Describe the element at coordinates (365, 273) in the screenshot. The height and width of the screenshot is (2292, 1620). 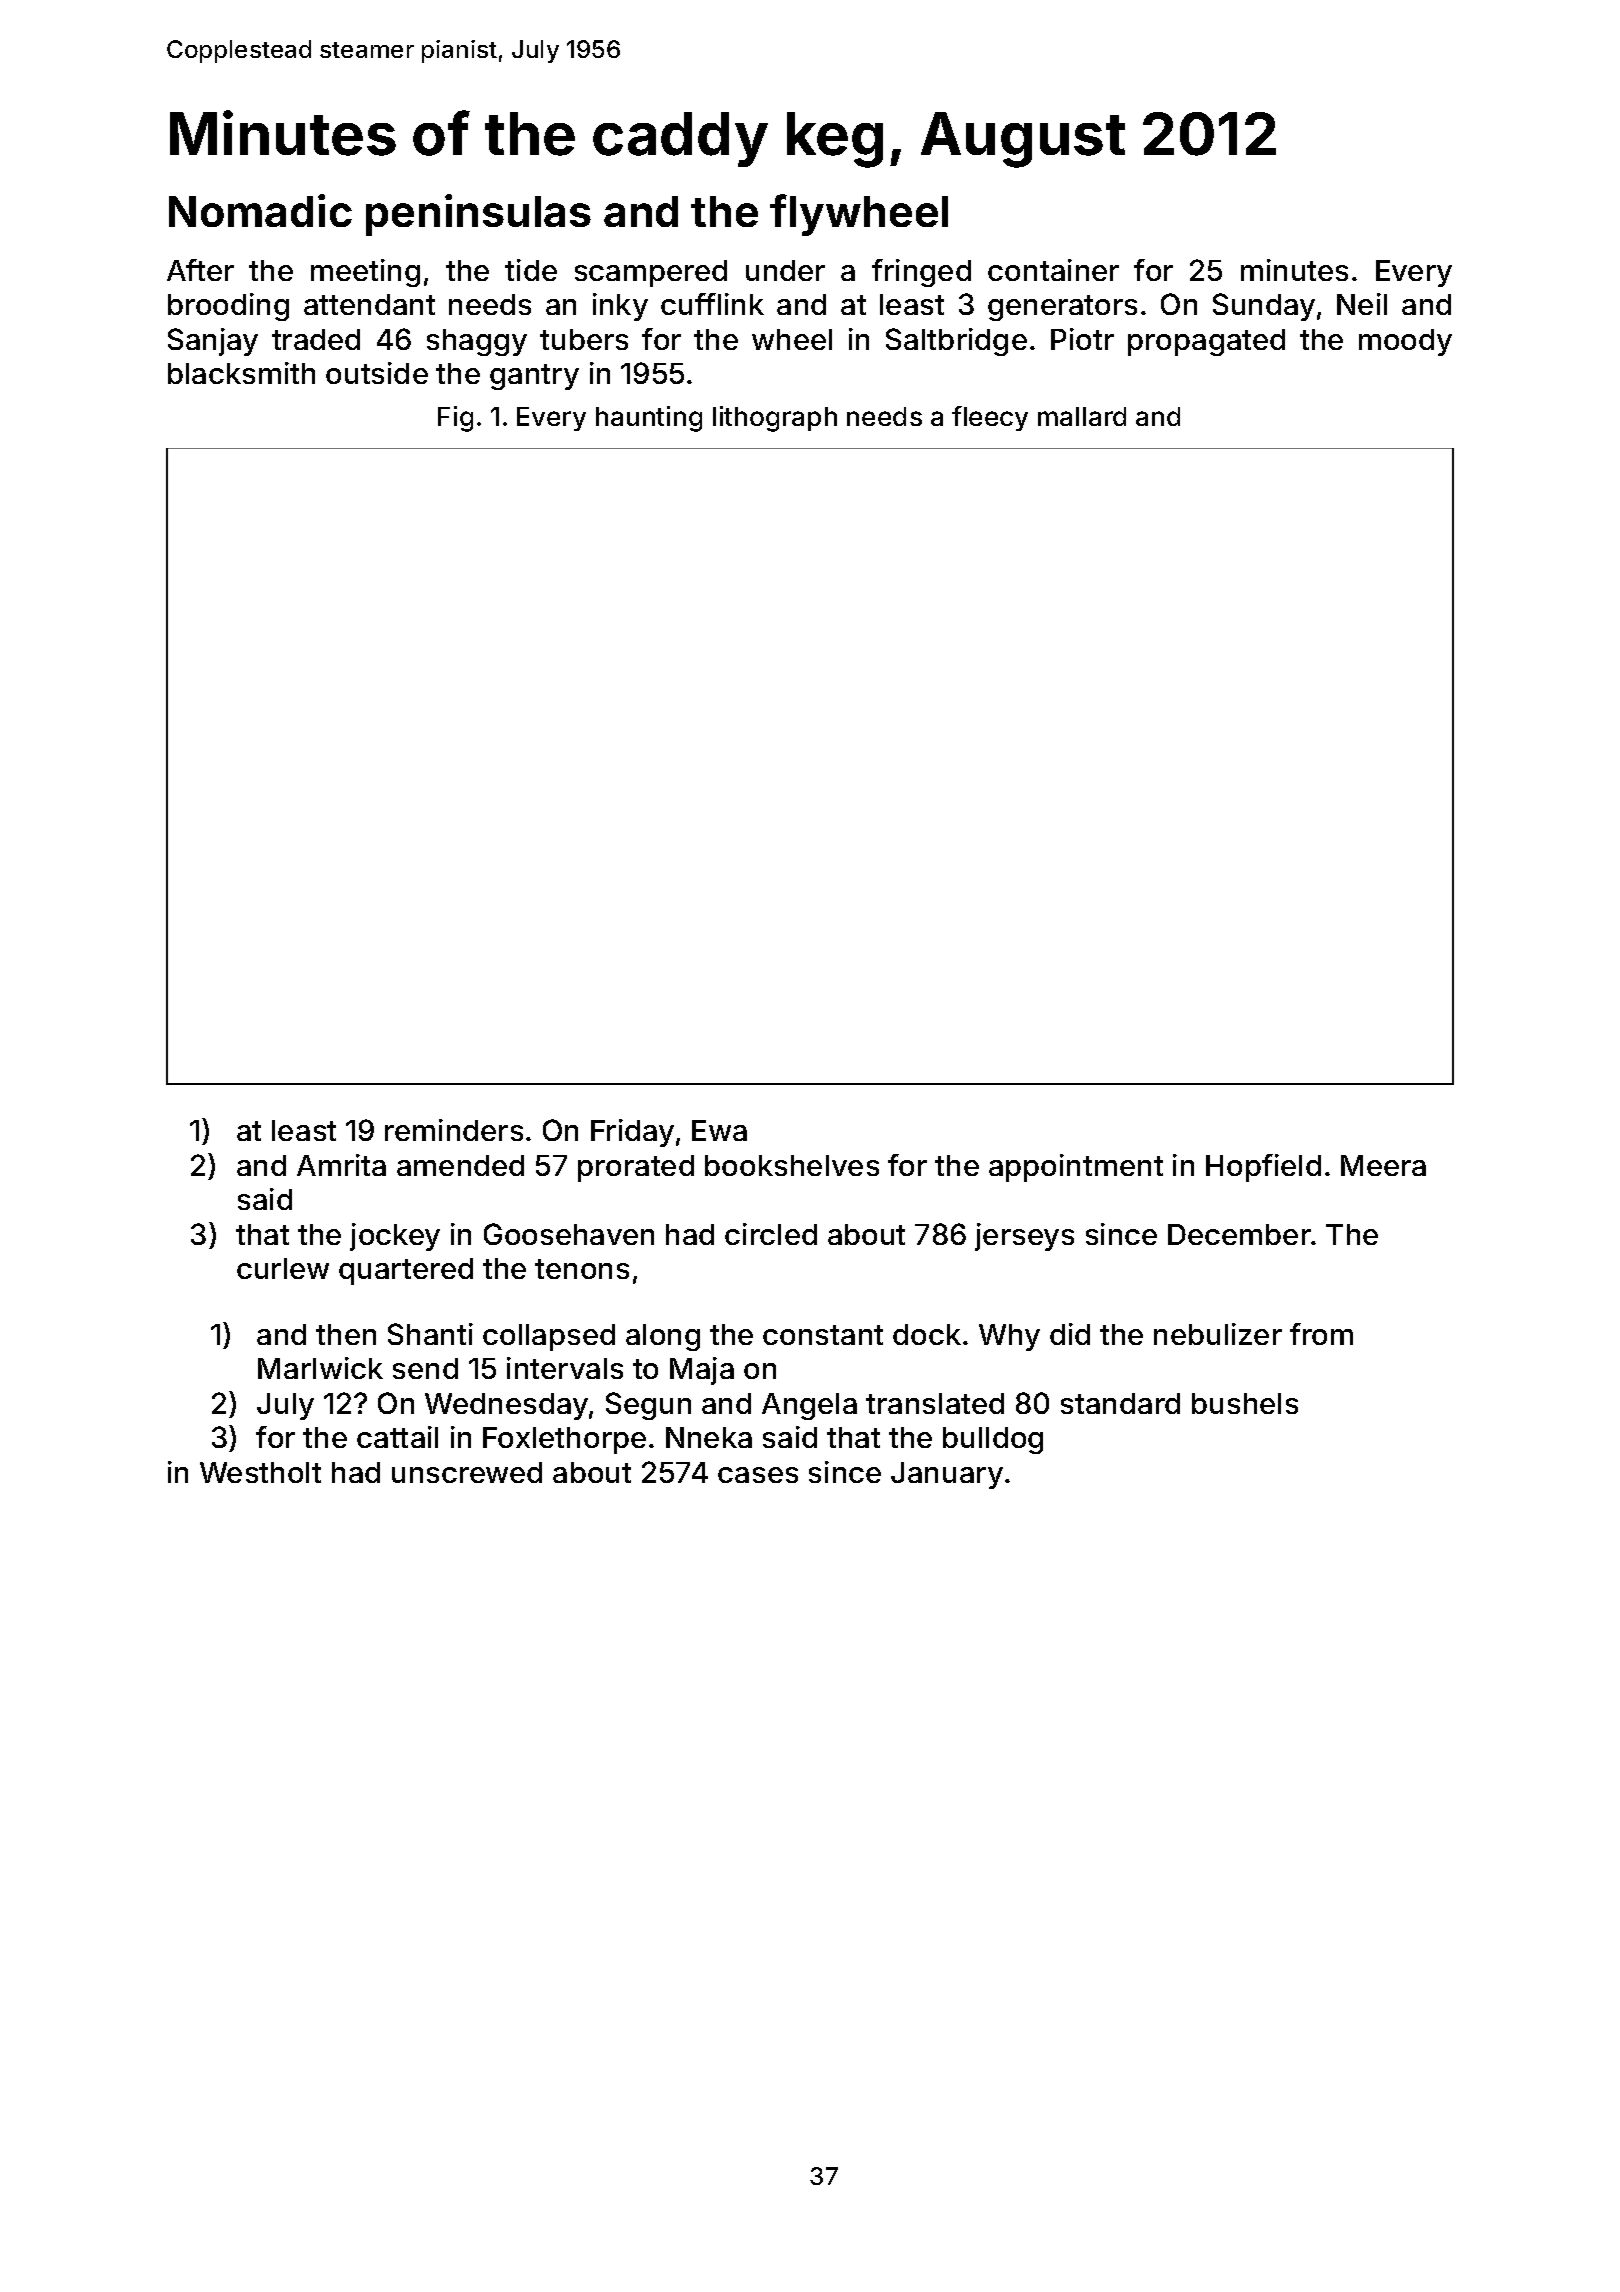
I see `meeting` at that location.
